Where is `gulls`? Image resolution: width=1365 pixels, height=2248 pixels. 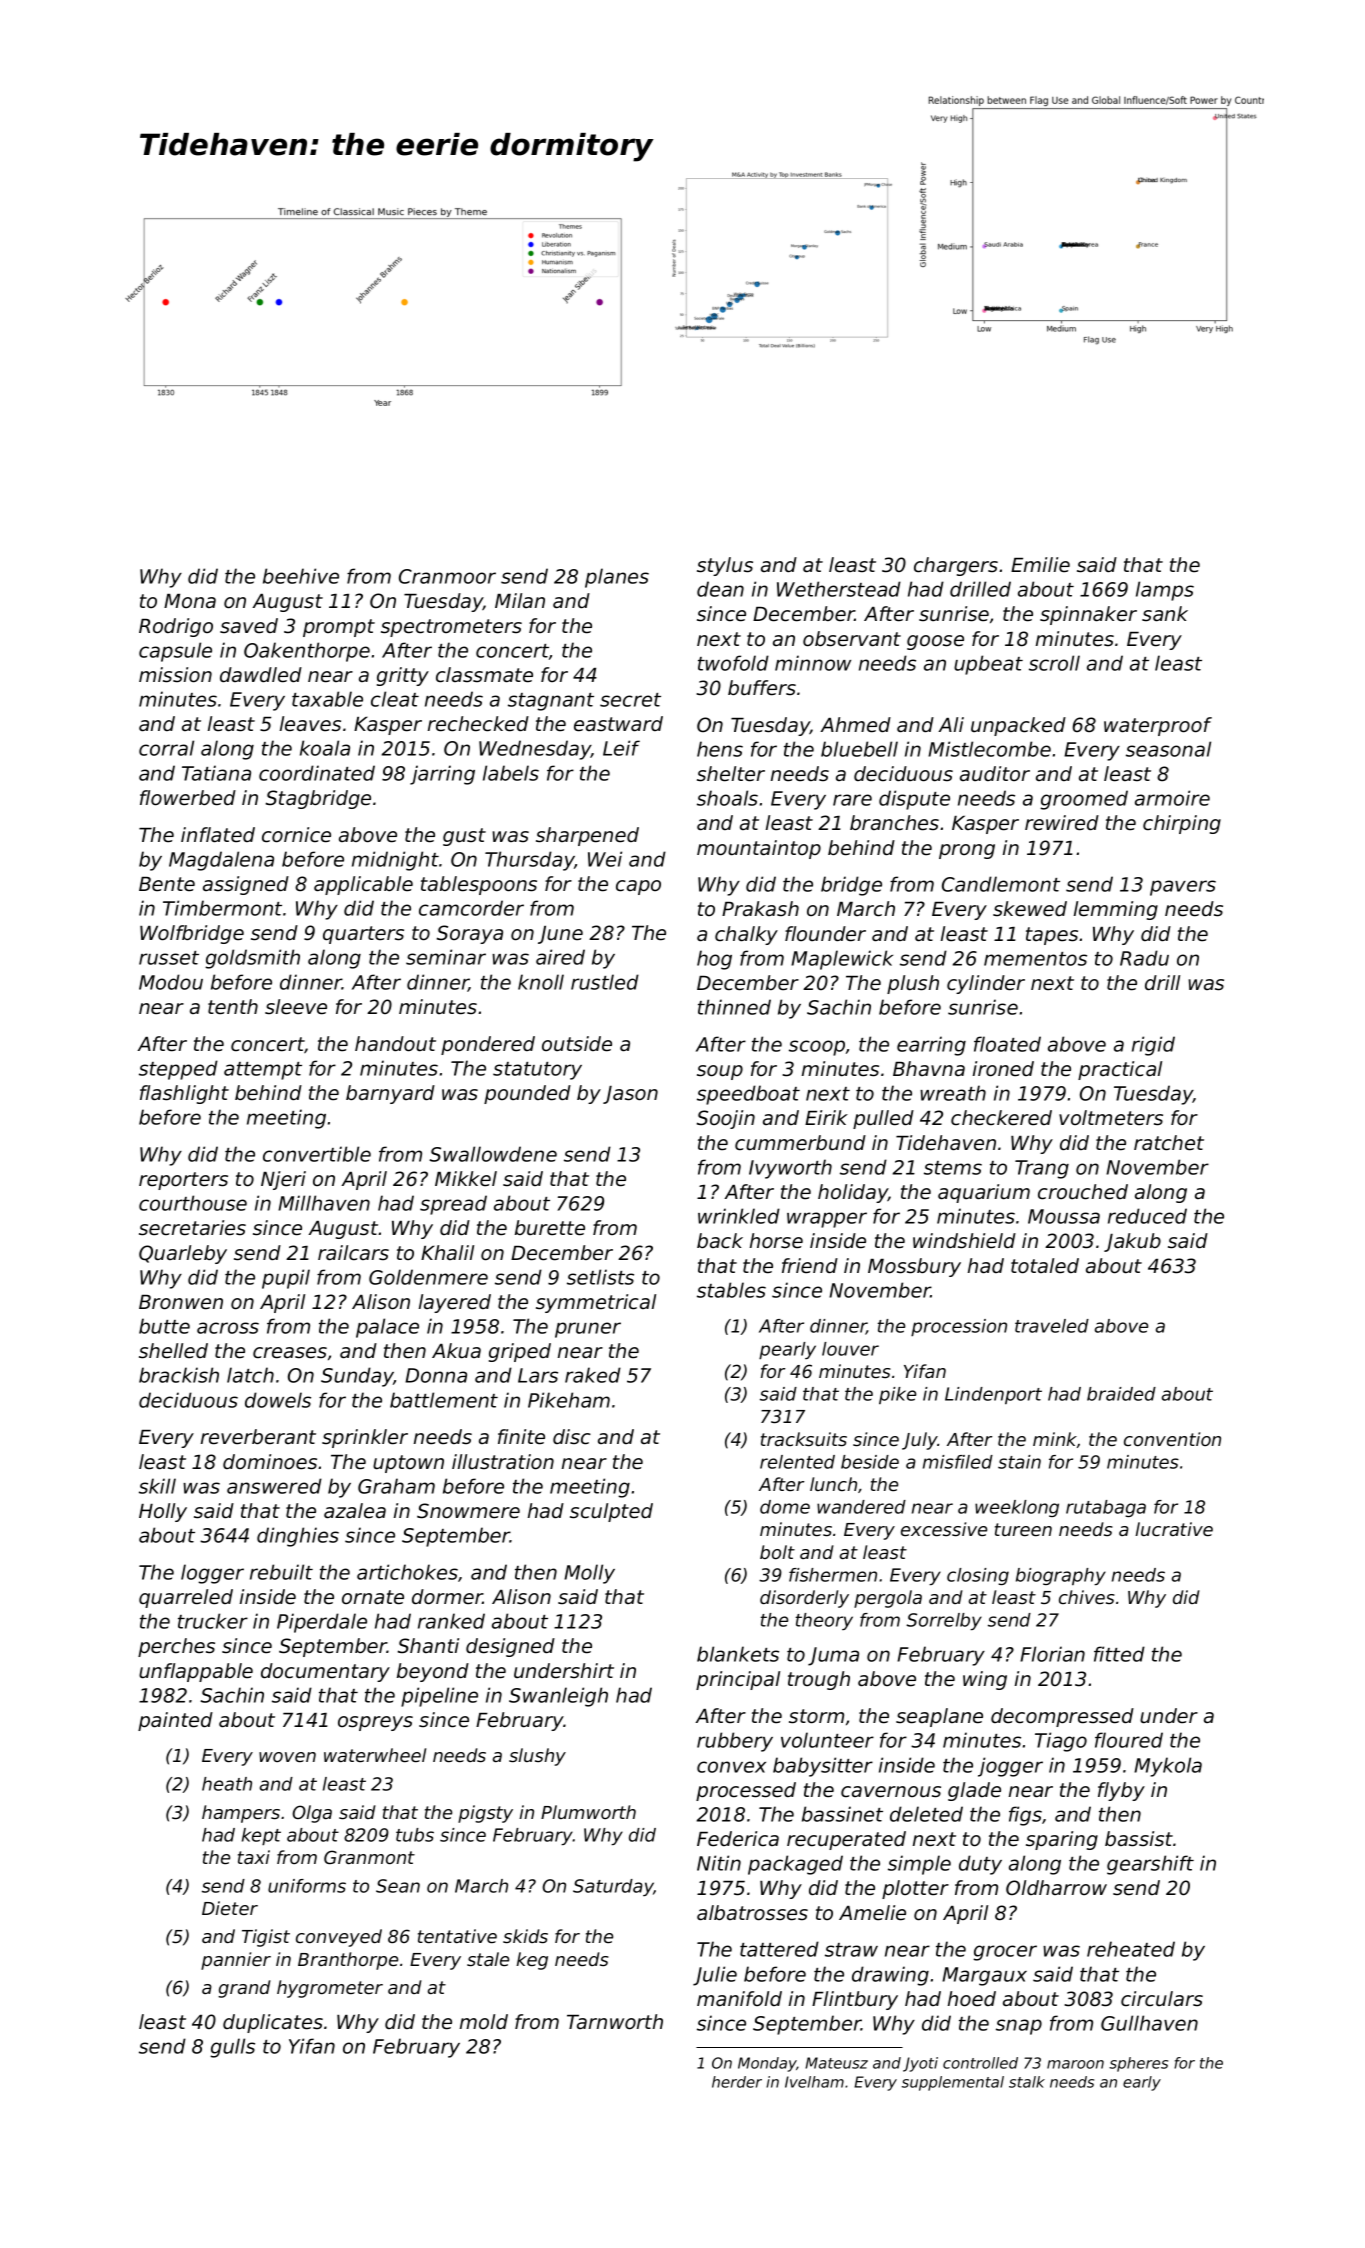 gulls is located at coordinates (232, 2048).
